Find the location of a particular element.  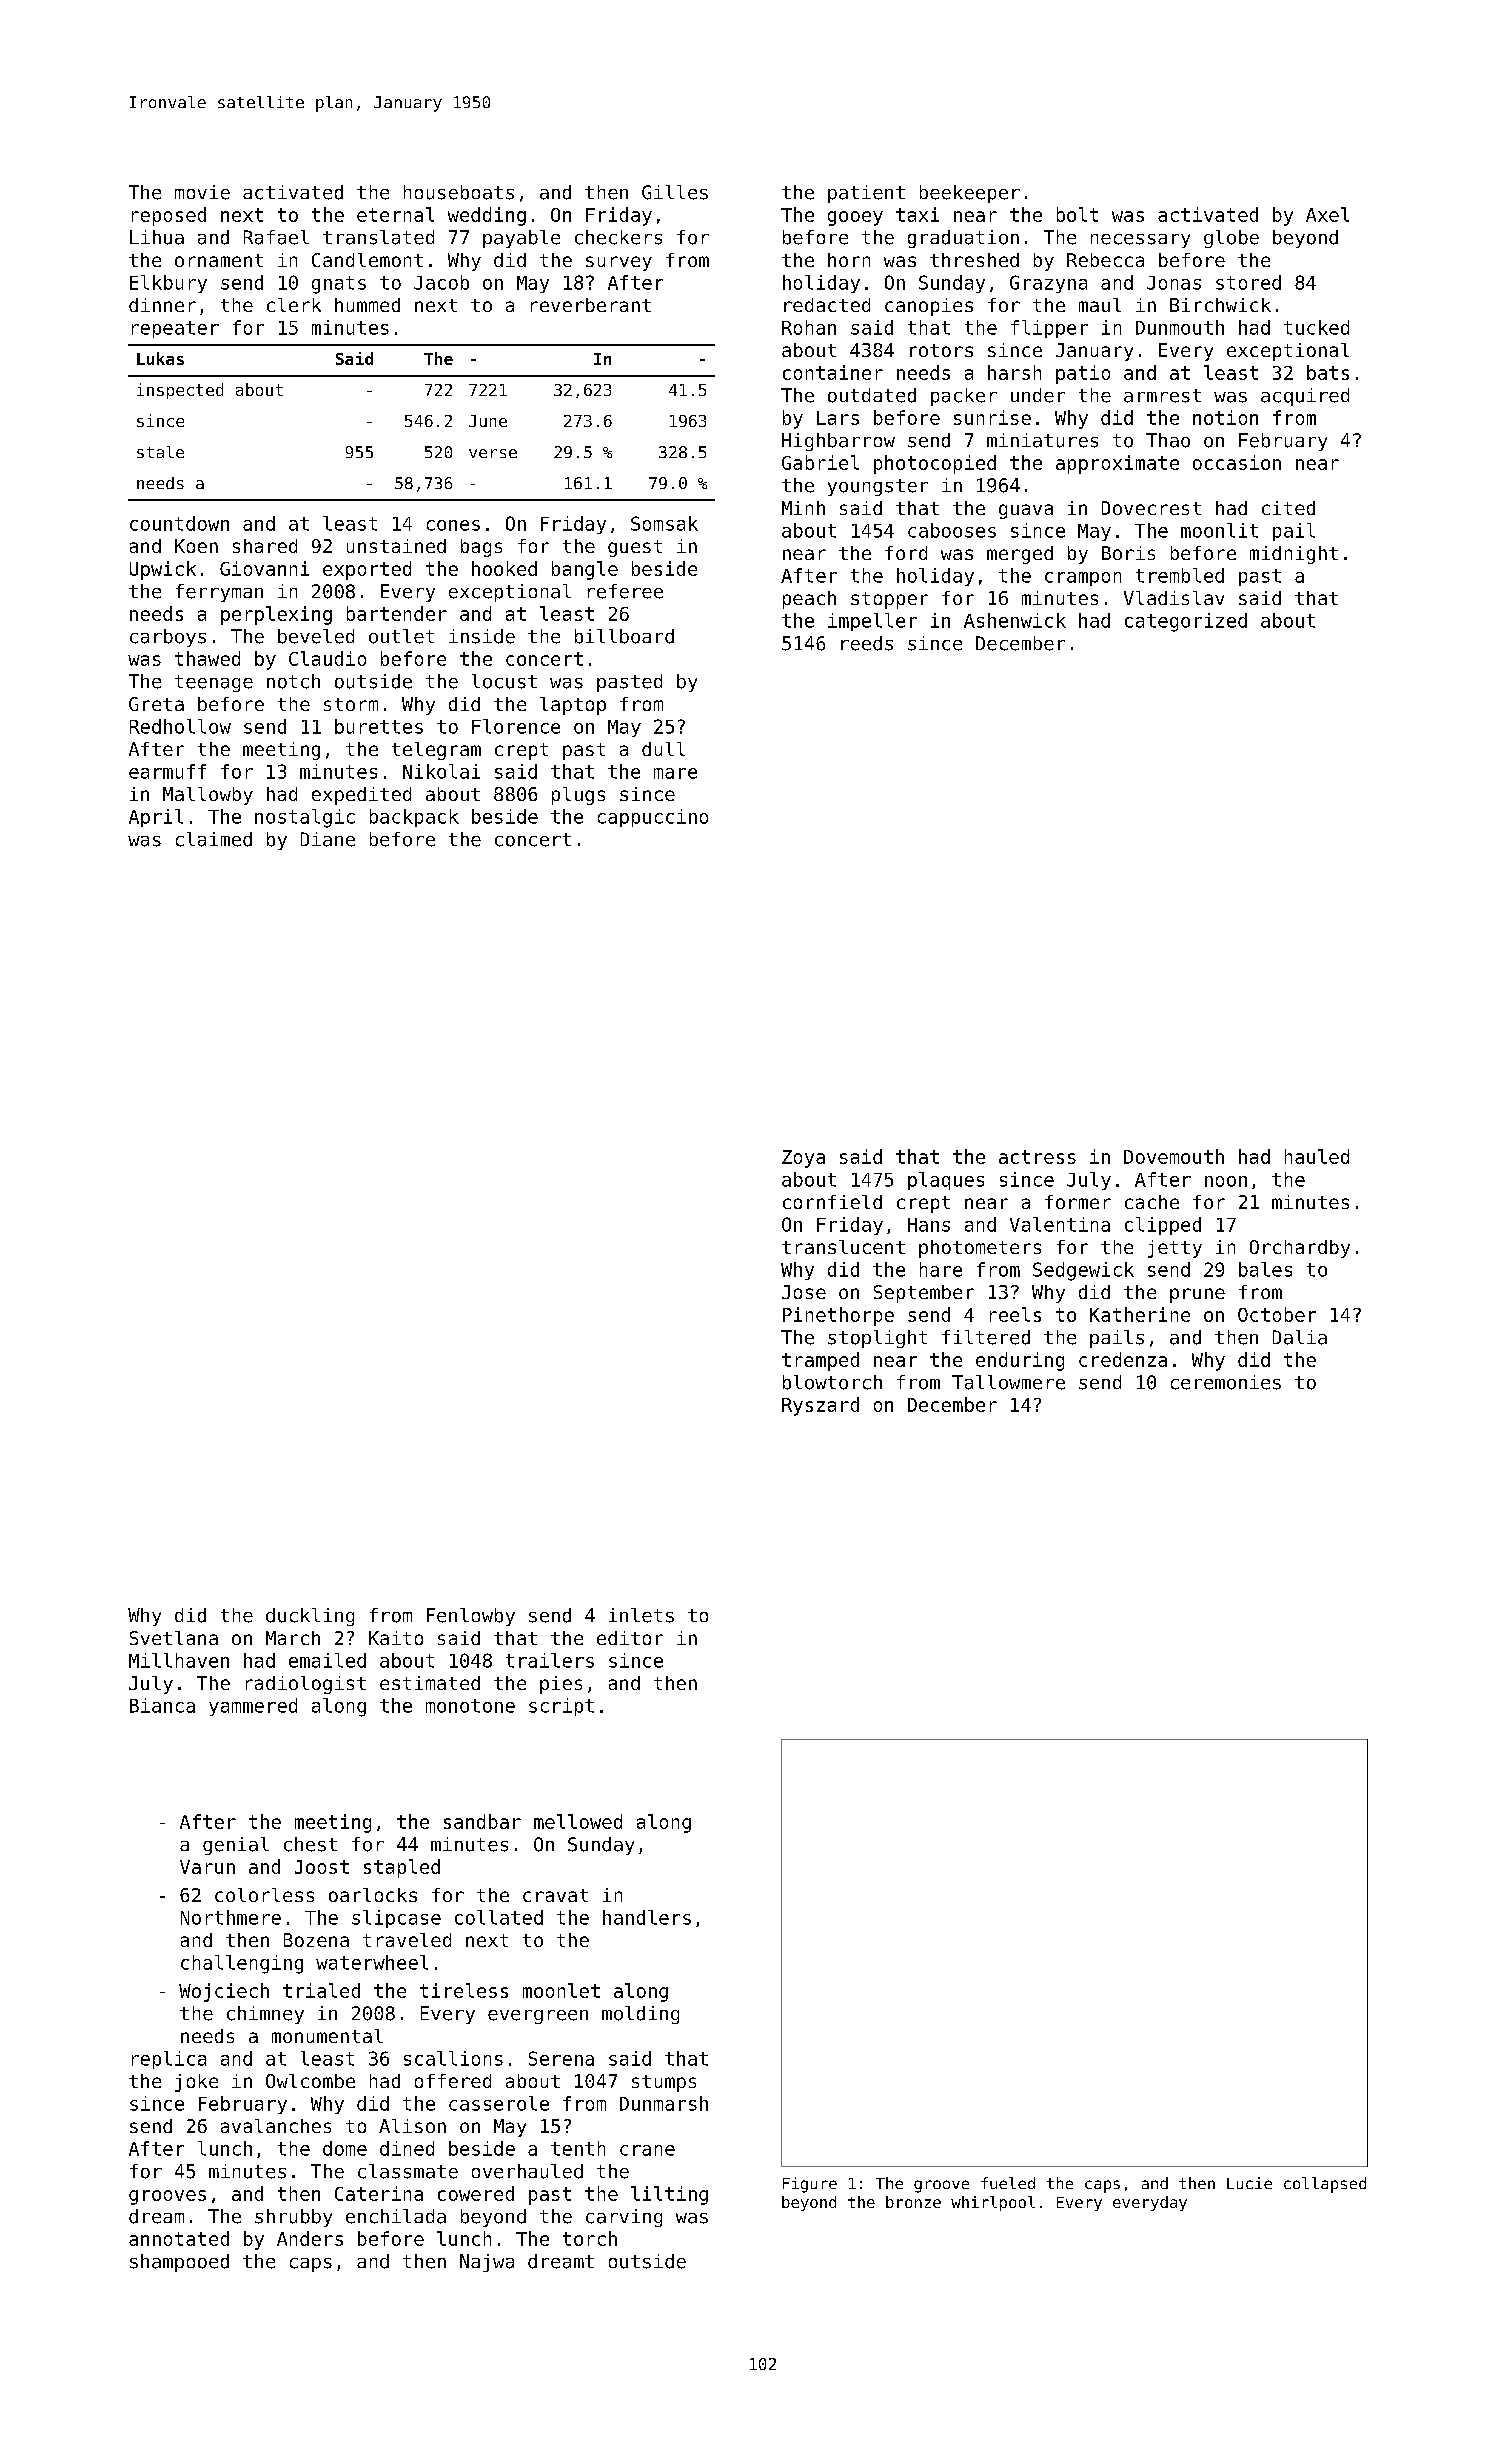

handlers is located at coordinates (647, 1917).
